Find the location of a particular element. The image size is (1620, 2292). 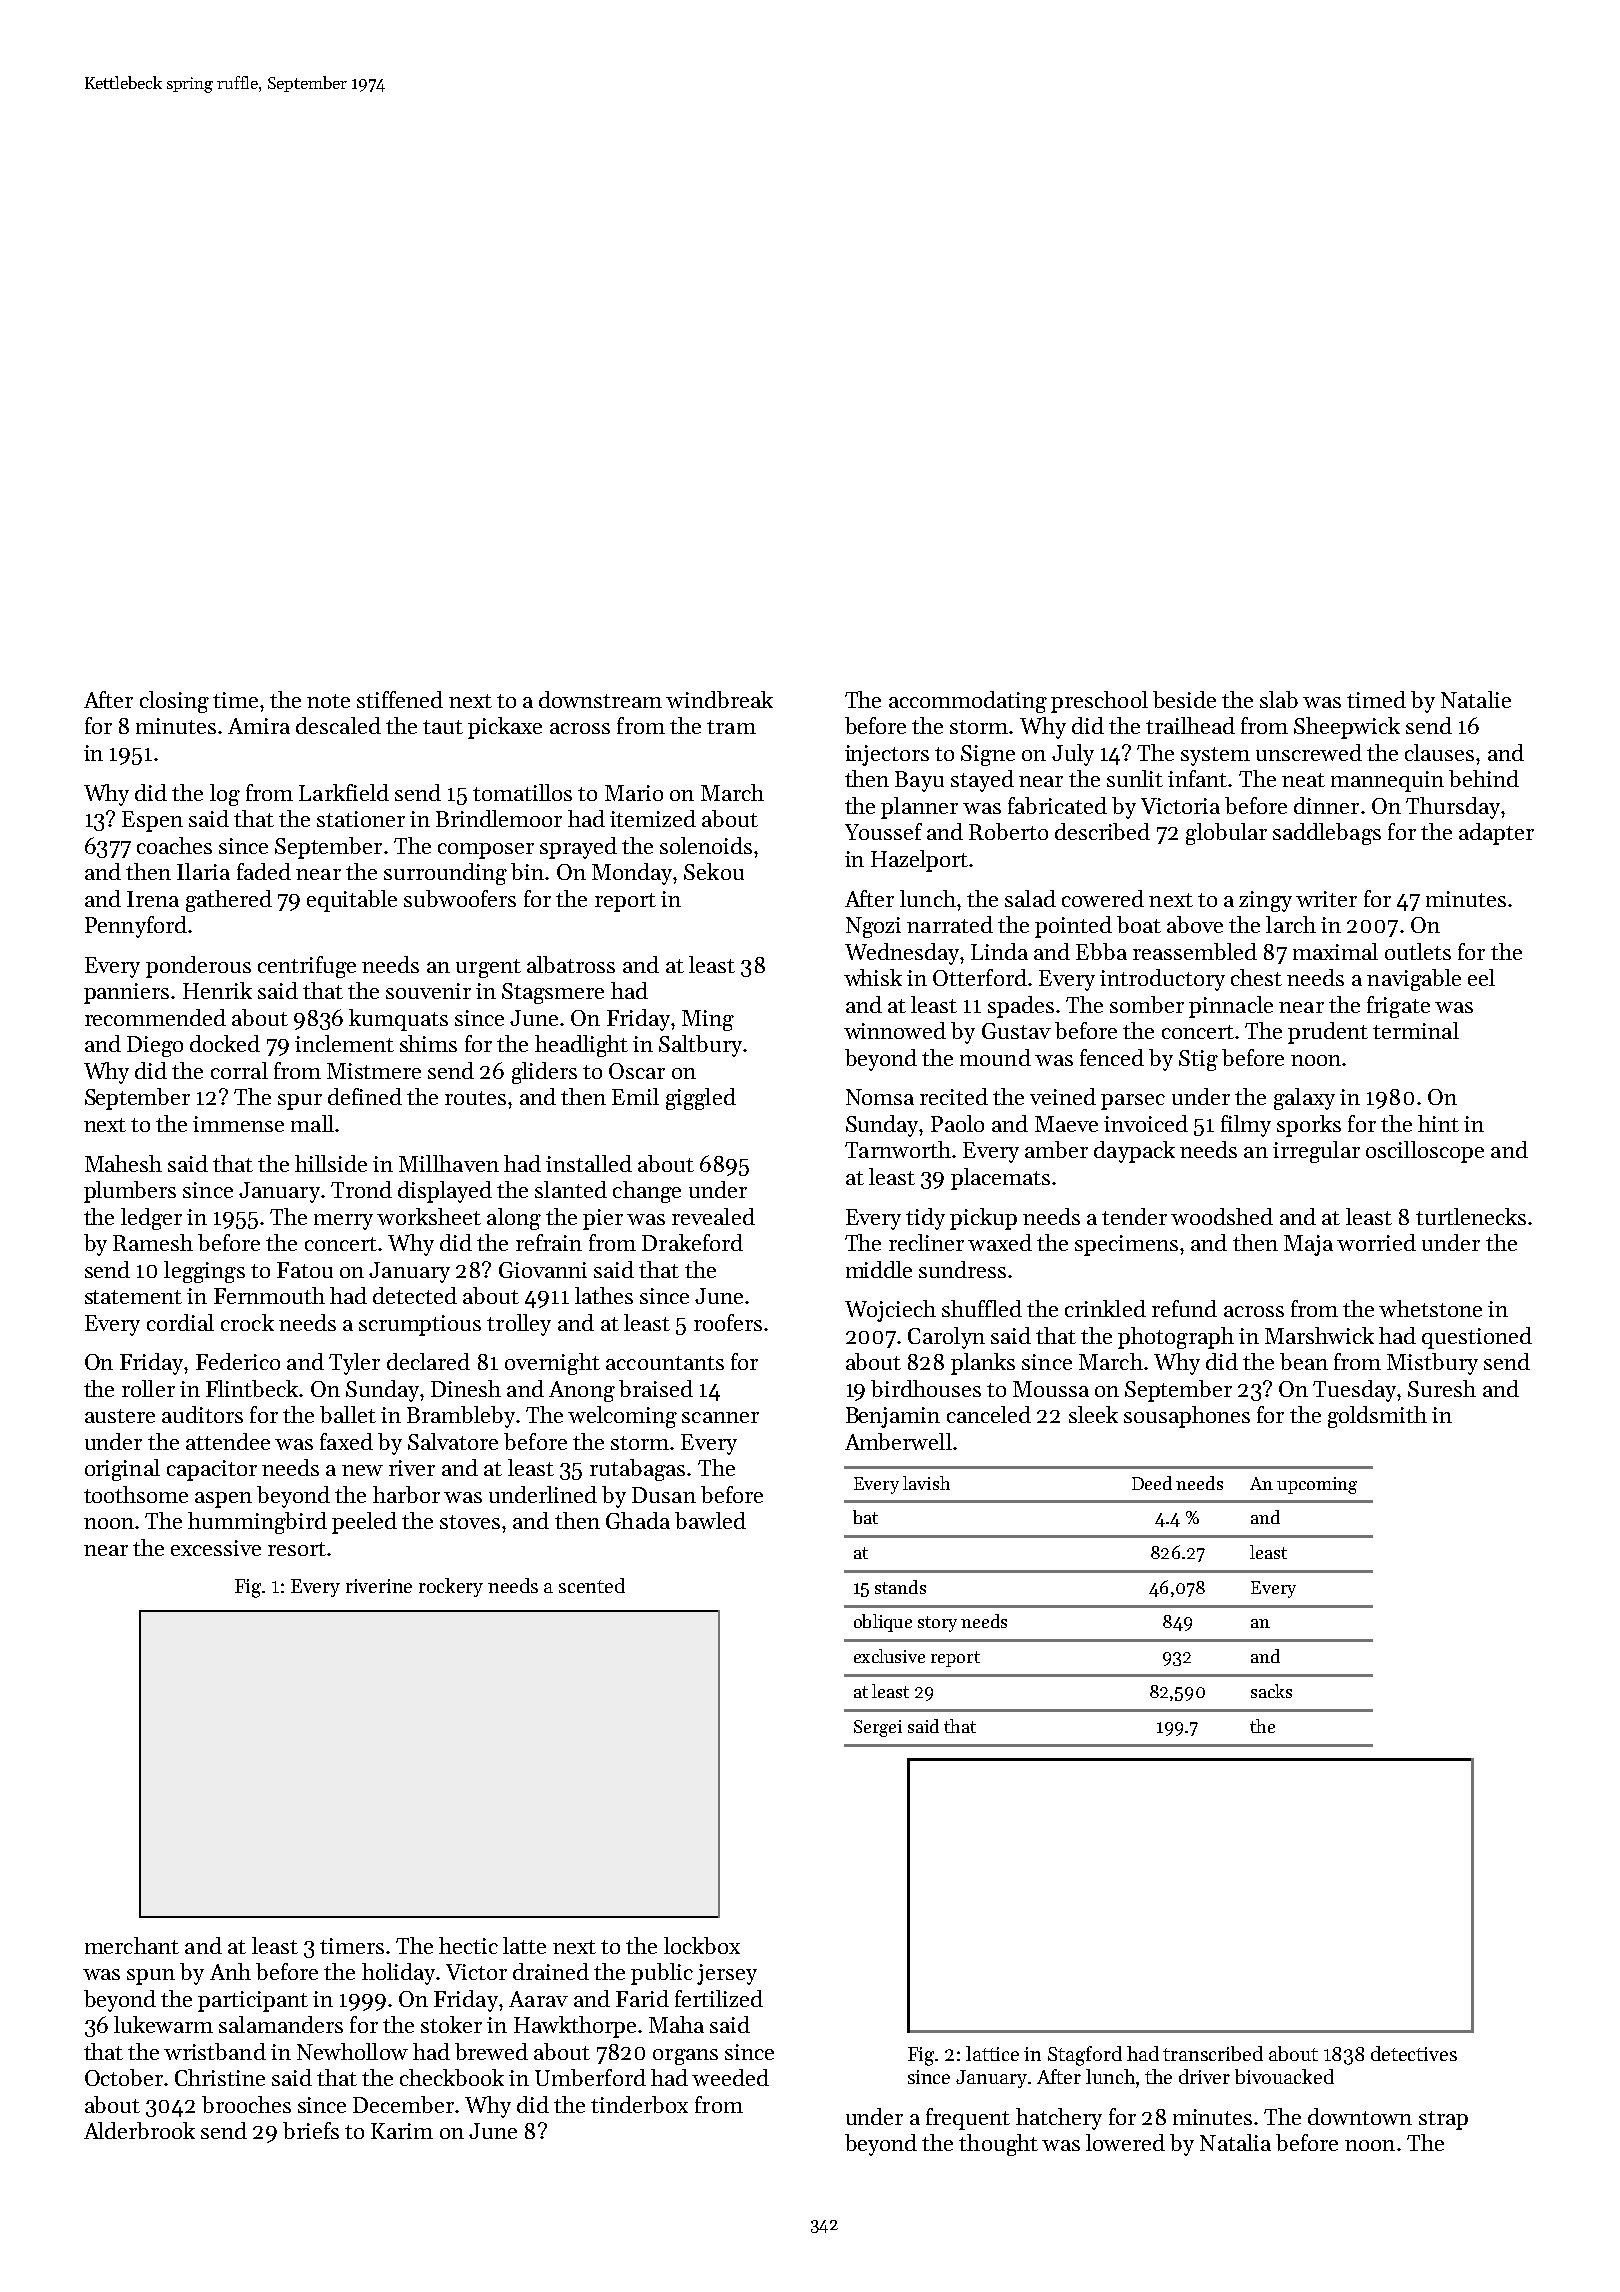

resort is located at coordinates (297, 1549).
